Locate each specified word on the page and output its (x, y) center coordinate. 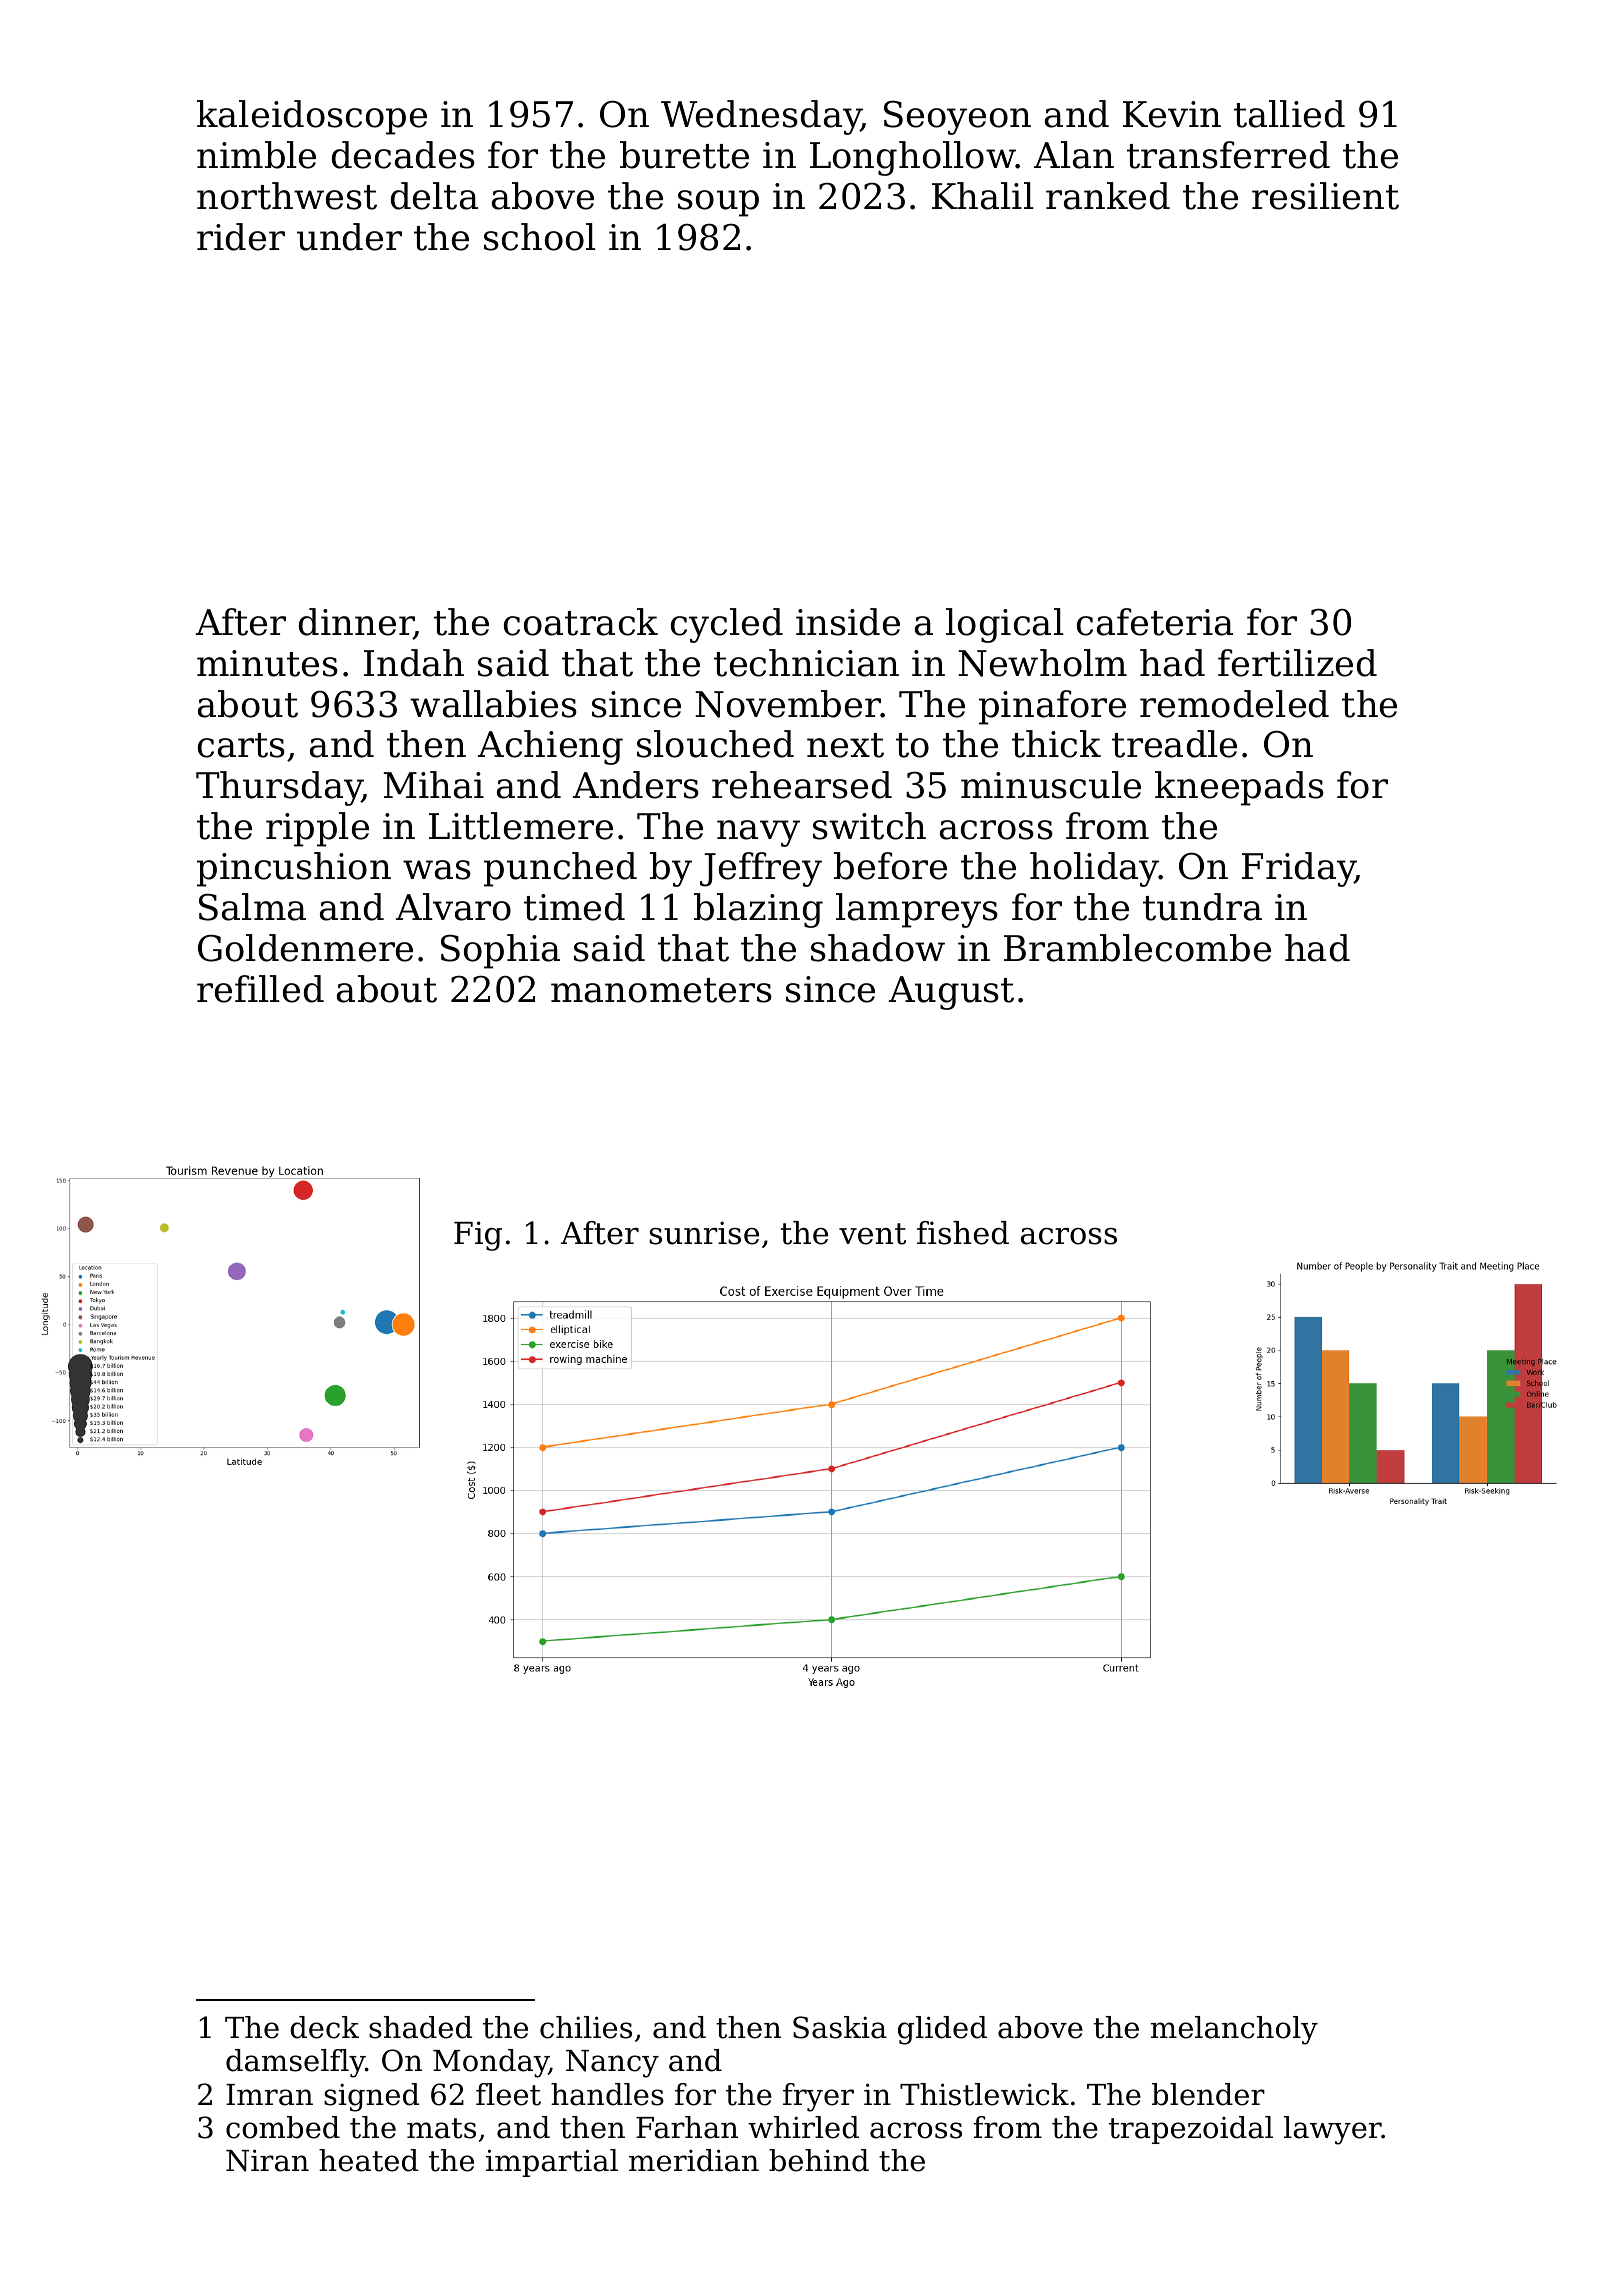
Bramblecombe (1137, 948)
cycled (727, 625)
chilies (586, 2027)
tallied (1289, 114)
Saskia (840, 2027)
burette (684, 155)
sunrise (704, 1233)
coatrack (581, 622)
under (349, 237)
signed (371, 2097)
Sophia (500, 951)
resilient (1325, 196)
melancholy (1234, 2030)
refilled (260, 989)
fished (963, 1233)
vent (872, 1234)
